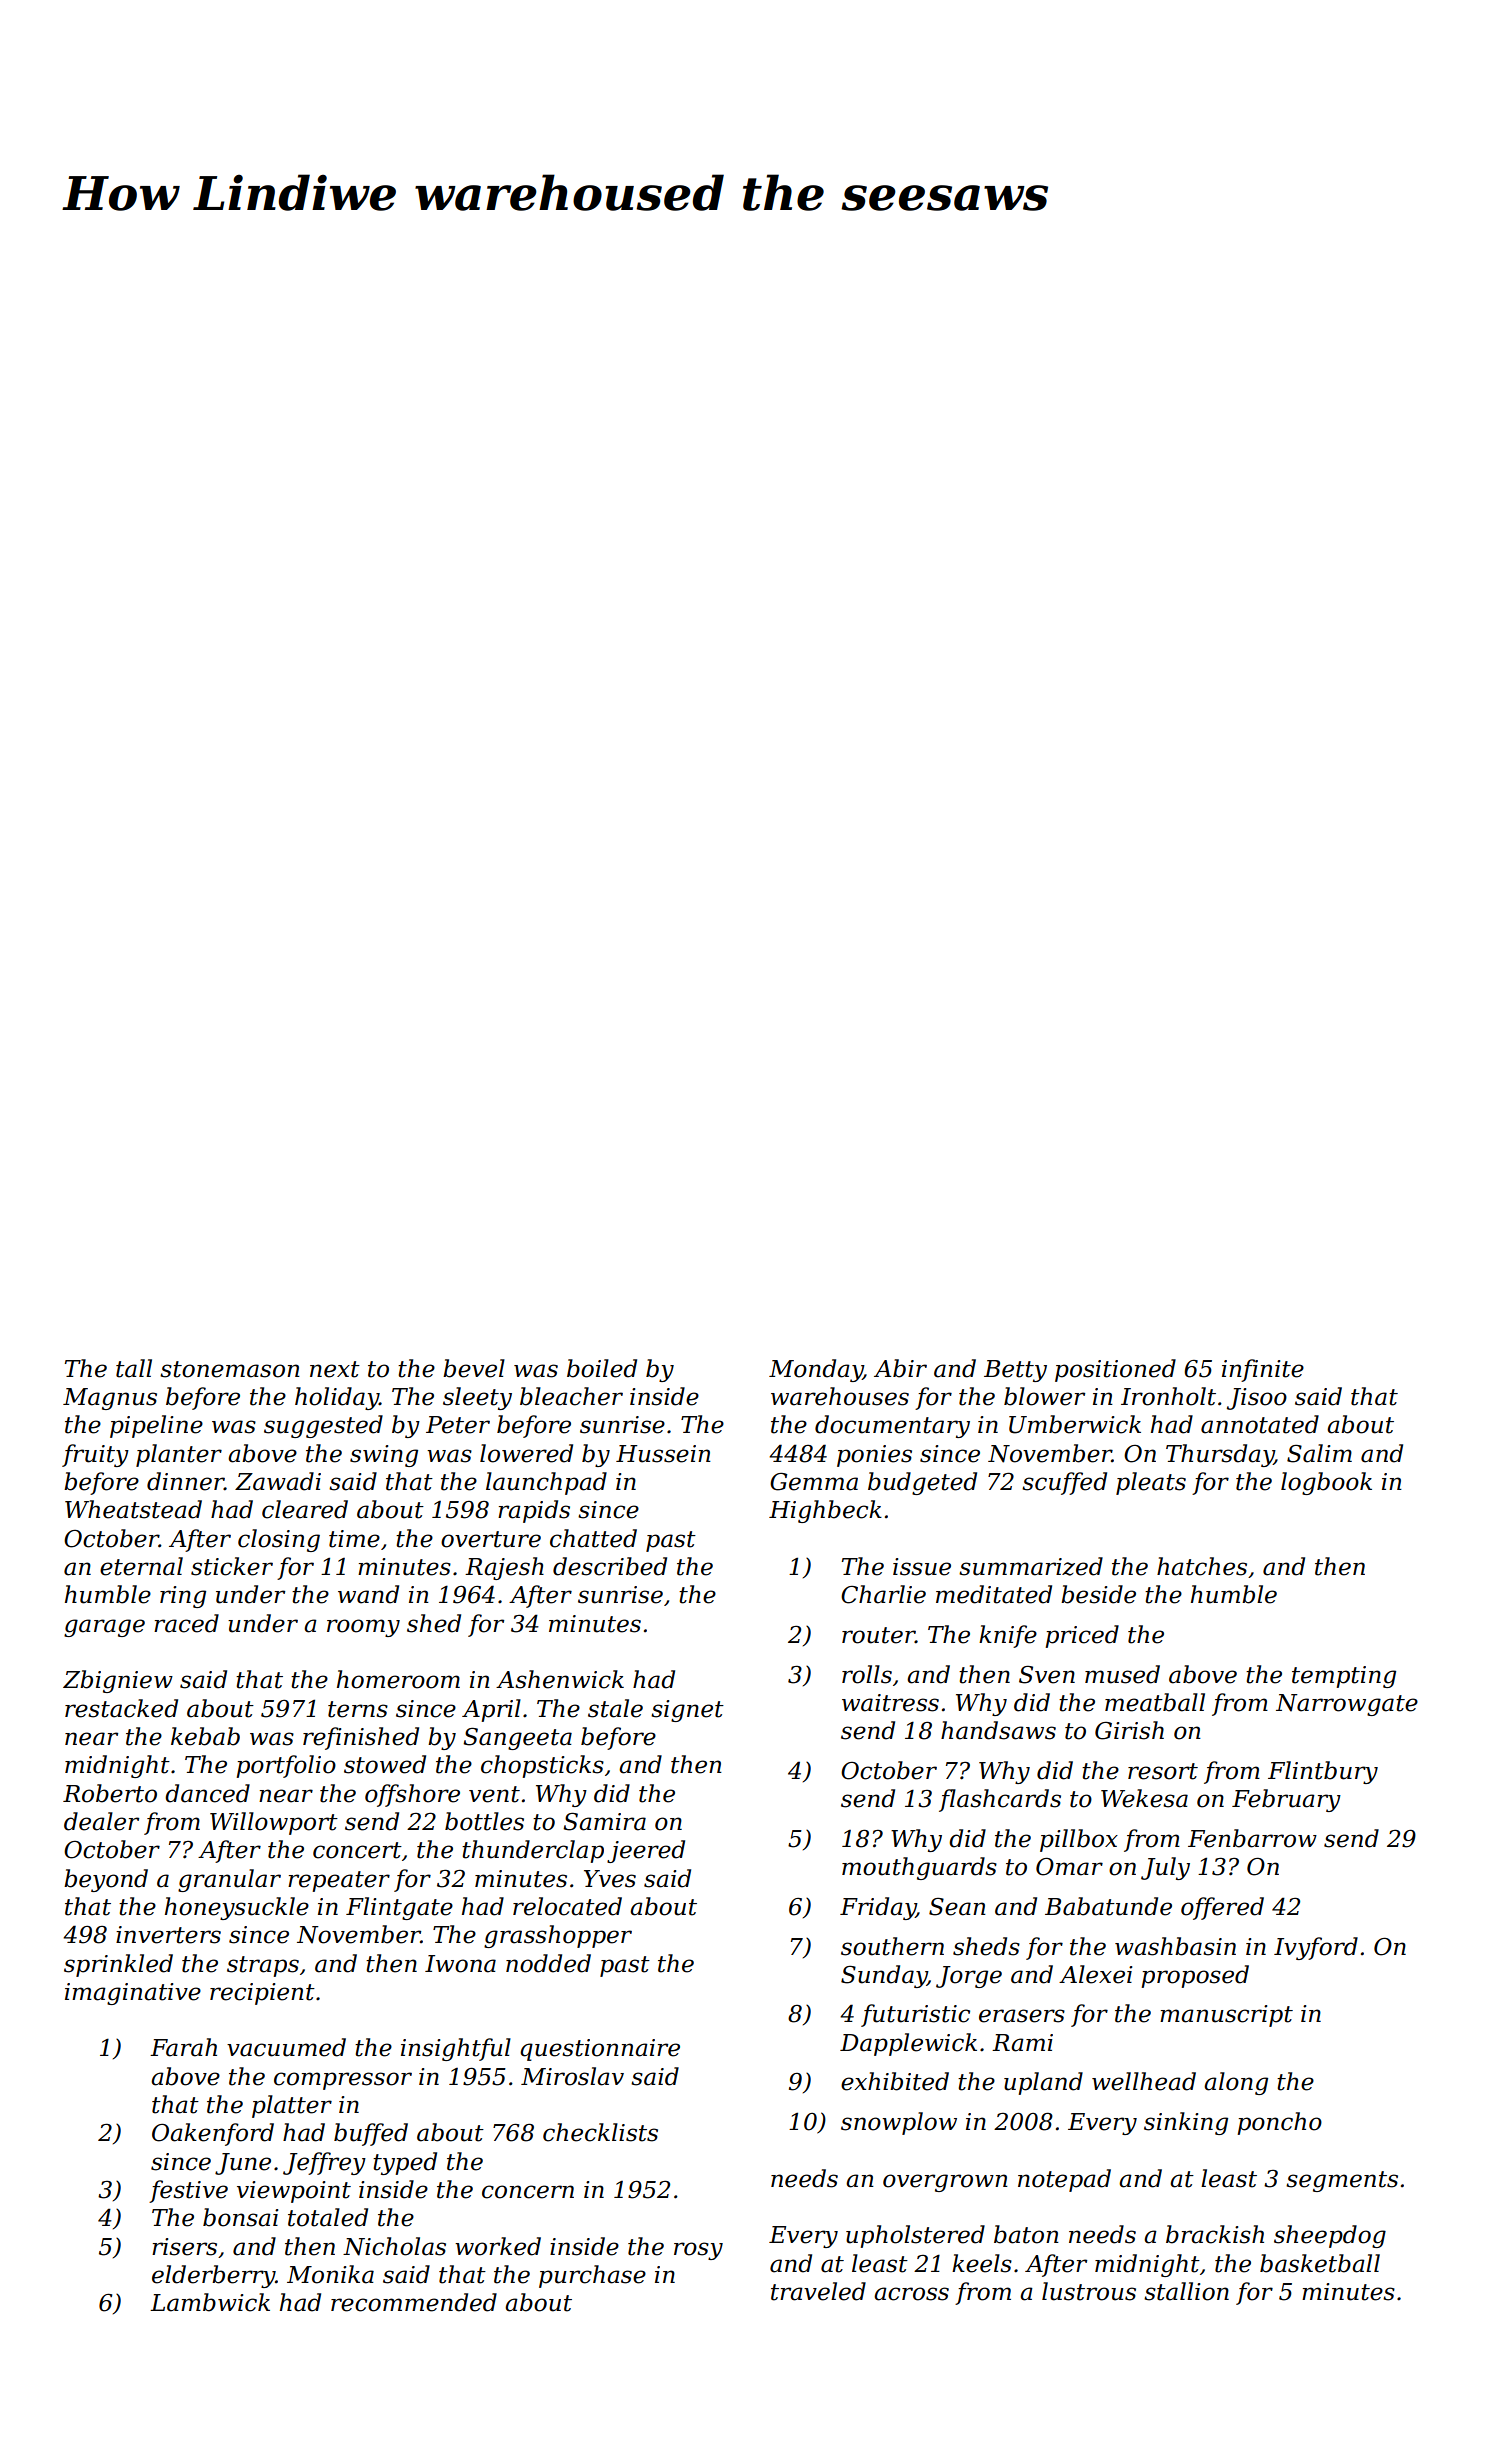 The image size is (1496, 2464). What do you see at coordinates (1175, 1946) in the screenshot?
I see `washbasin` at bounding box center [1175, 1946].
